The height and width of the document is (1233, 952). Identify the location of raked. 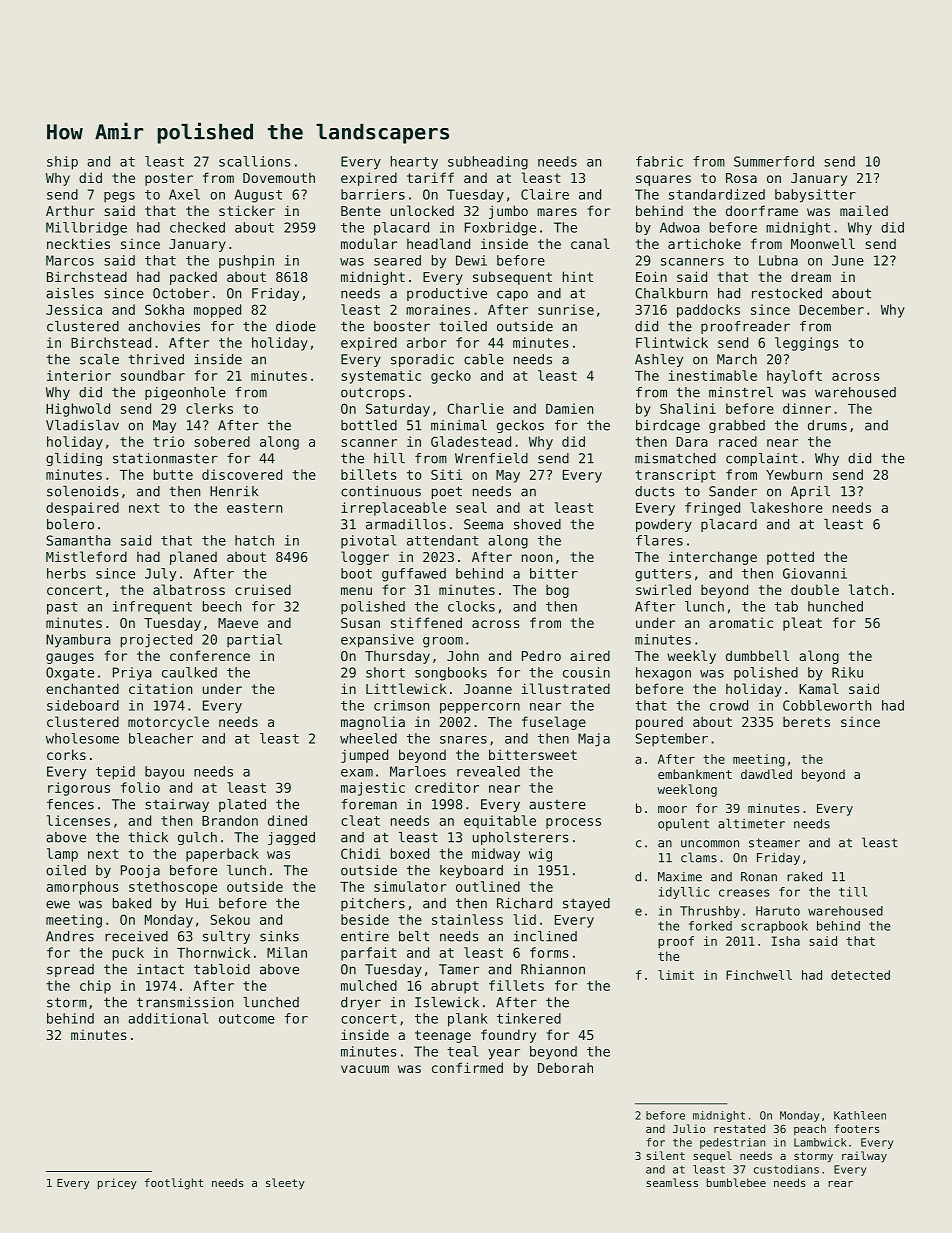
(804, 876).
